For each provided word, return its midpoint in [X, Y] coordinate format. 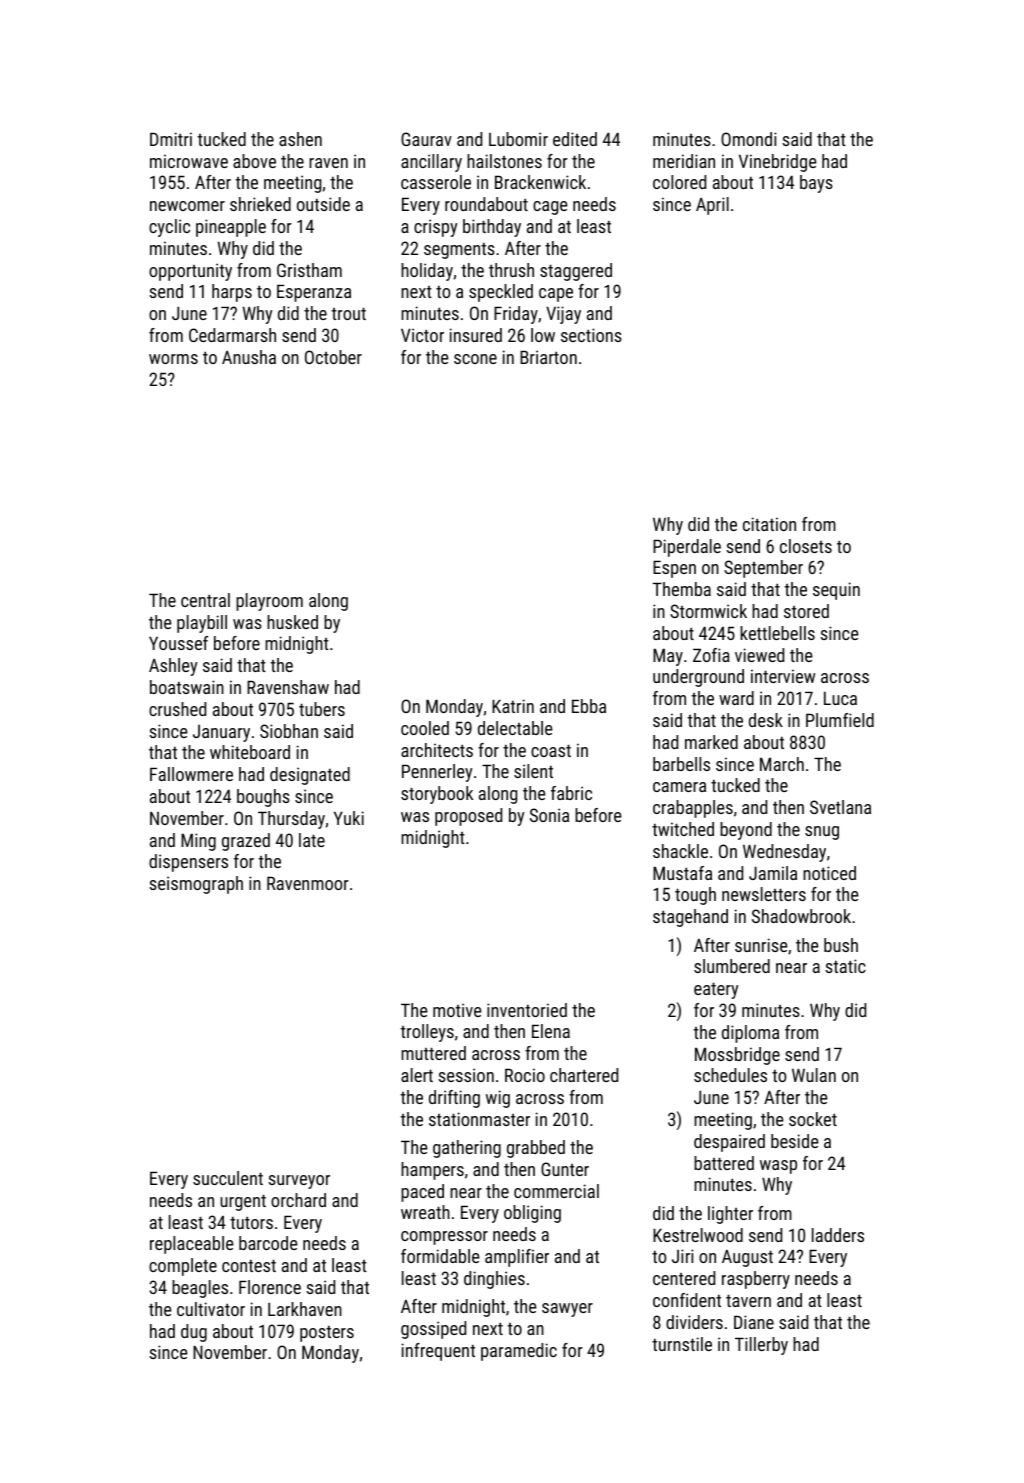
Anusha [249, 357]
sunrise [761, 945]
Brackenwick [540, 182]
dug [194, 1333]
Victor [422, 335]
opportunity [190, 272]
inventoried [527, 1010]
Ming [198, 842]
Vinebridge [777, 163]
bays [816, 184]
